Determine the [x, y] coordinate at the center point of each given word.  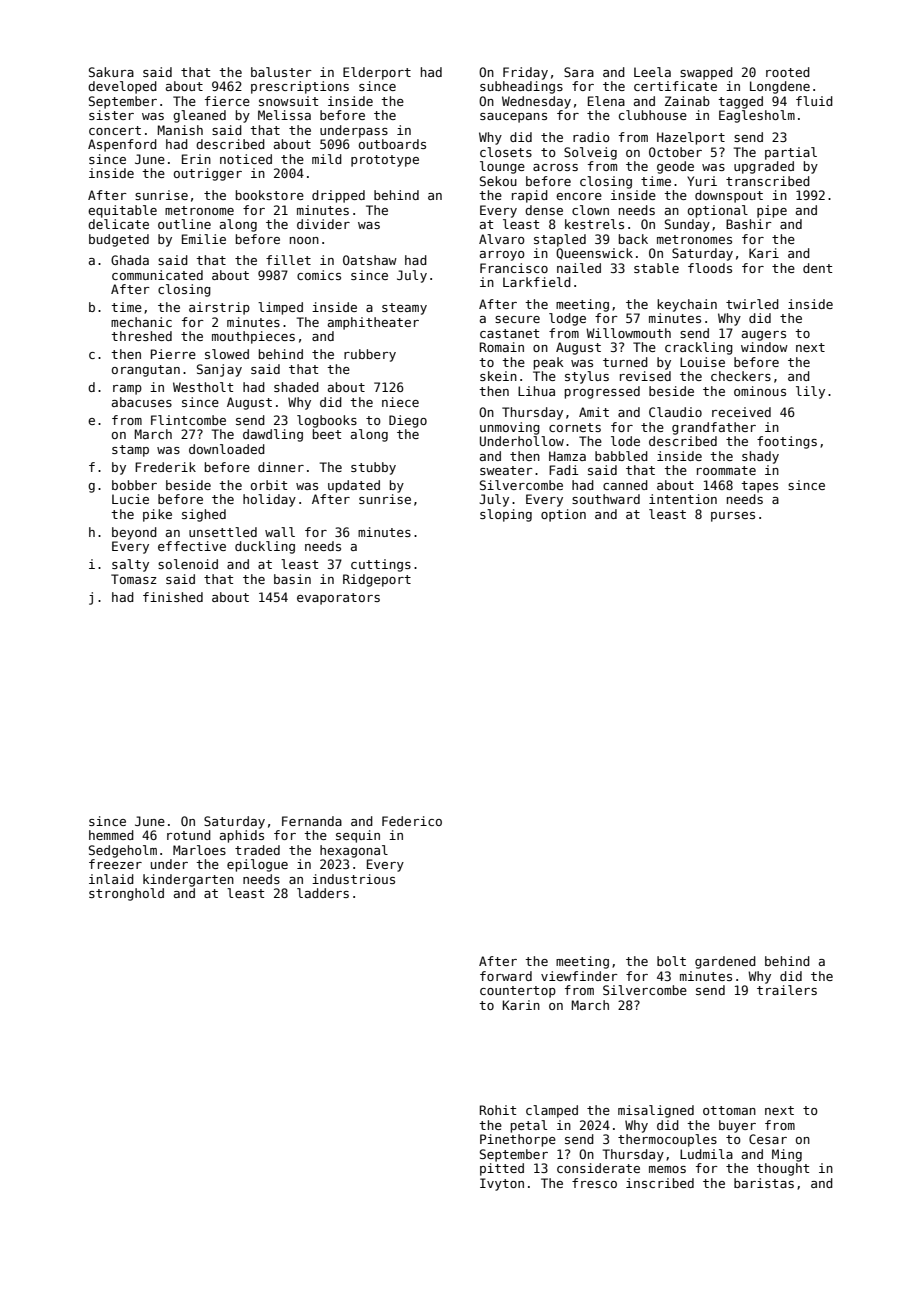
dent [817, 268]
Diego [408, 421]
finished [173, 597]
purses [733, 517]
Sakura [111, 72]
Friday [525, 73]
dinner [281, 467]
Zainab [687, 101]
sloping [506, 515]
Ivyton [502, 1184]
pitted [502, 1169]
